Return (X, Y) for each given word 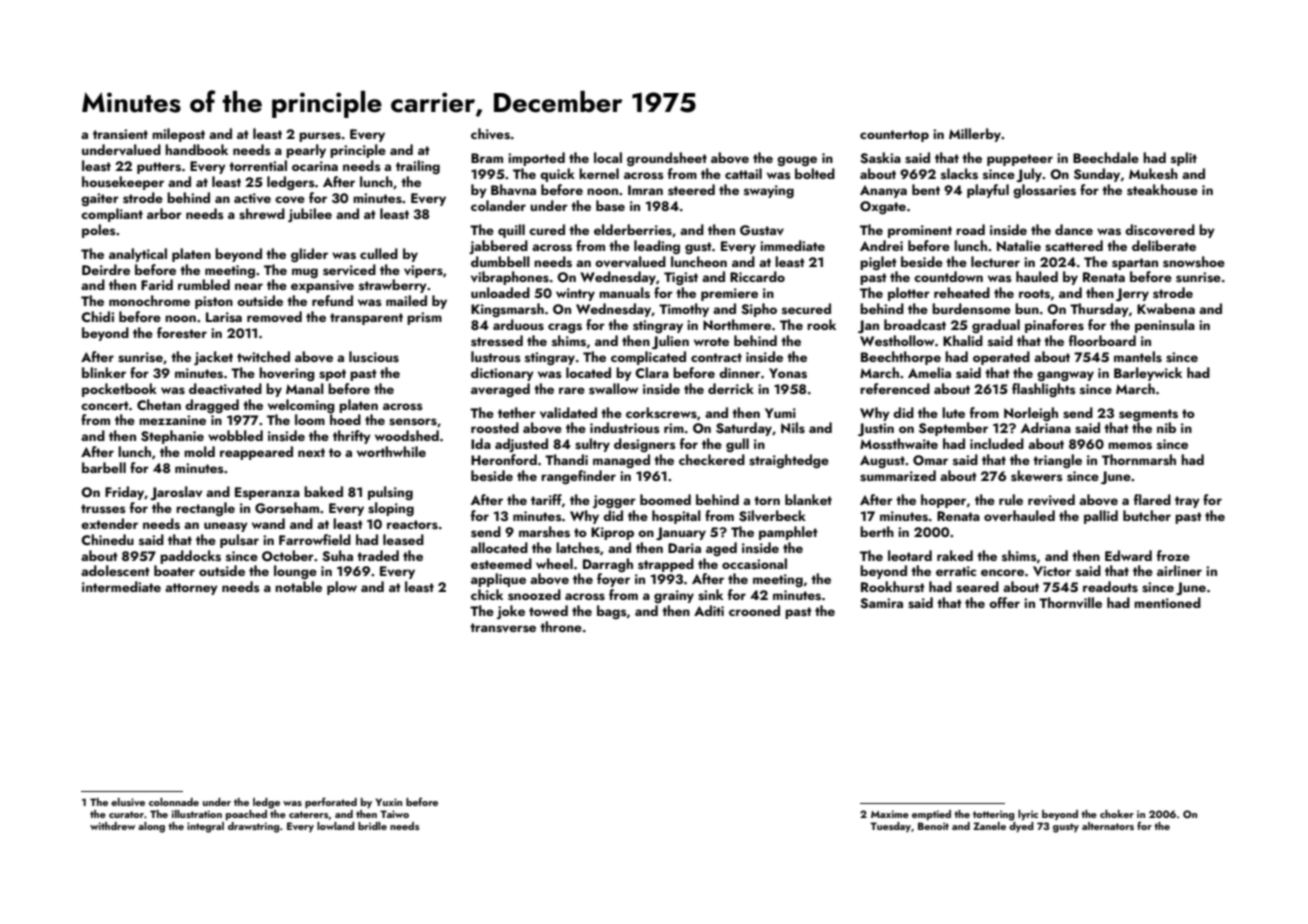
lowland (336, 826)
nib (1166, 427)
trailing (418, 167)
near (249, 286)
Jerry (1132, 294)
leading (657, 247)
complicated (648, 358)
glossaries (1044, 191)
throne (561, 626)
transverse (503, 628)
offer (1004, 602)
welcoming (301, 406)
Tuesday (890, 827)
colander (498, 205)
